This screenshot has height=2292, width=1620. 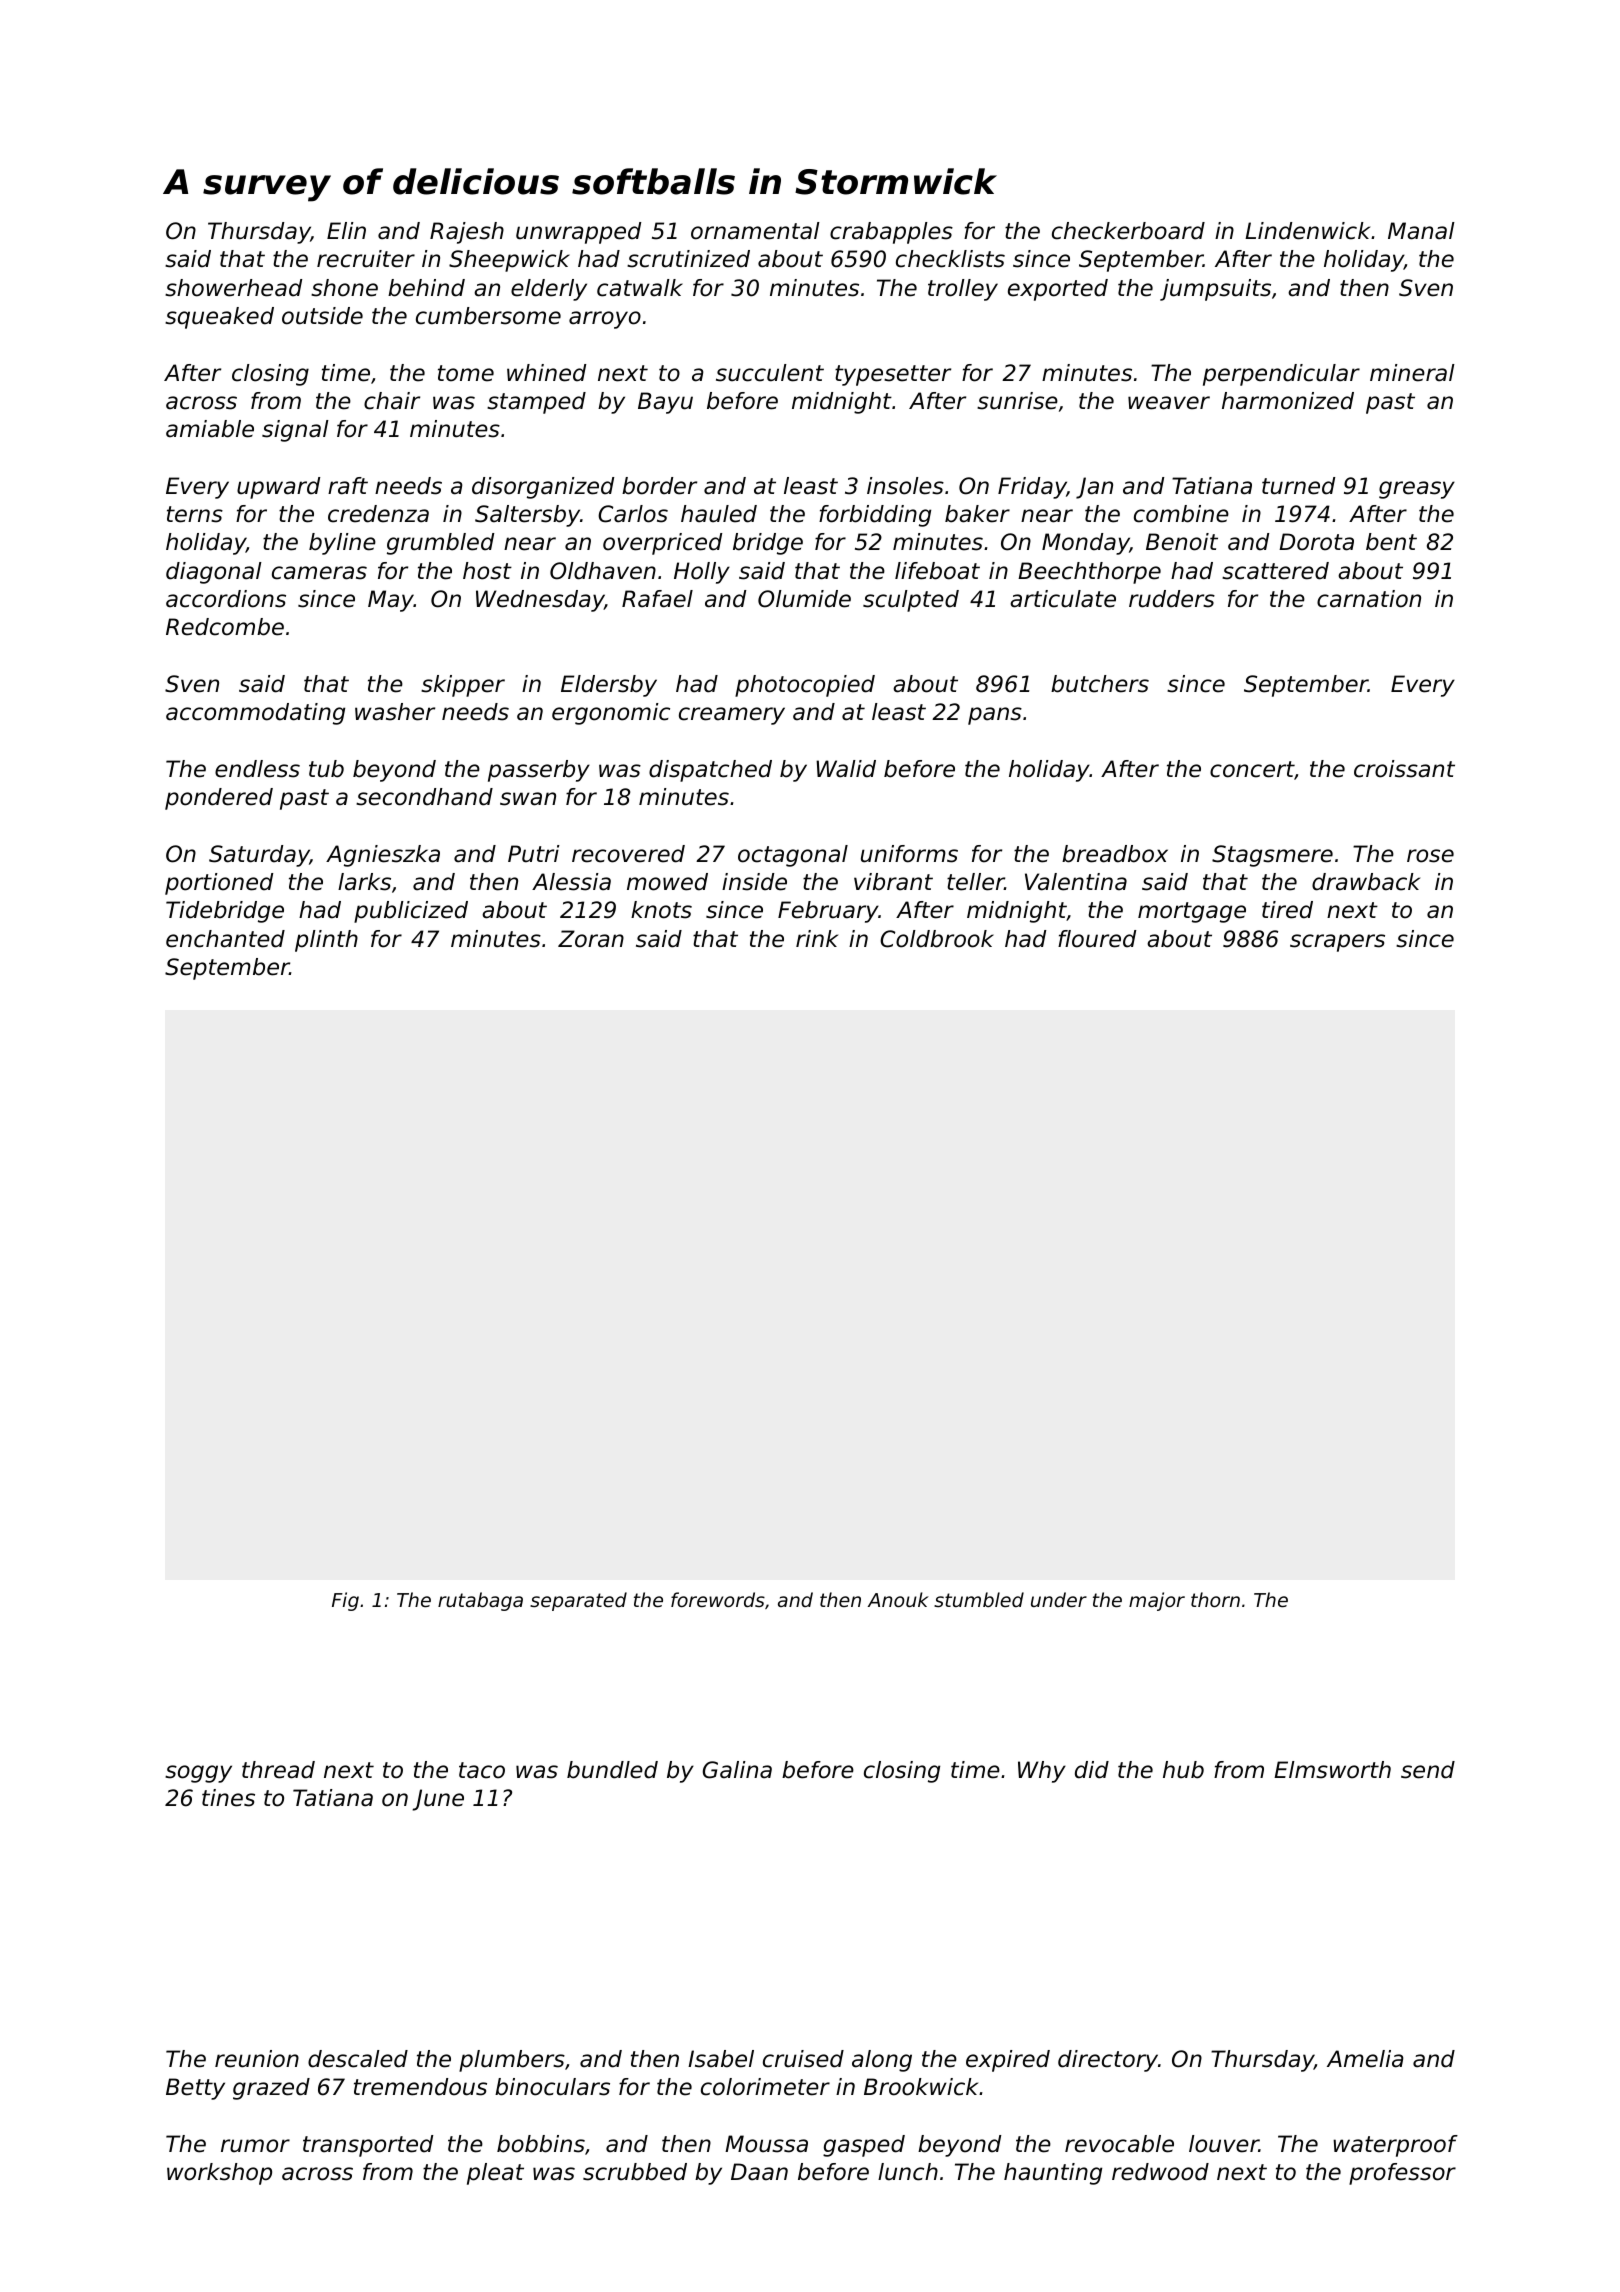 I want to click on typesetter, so click(x=893, y=375).
